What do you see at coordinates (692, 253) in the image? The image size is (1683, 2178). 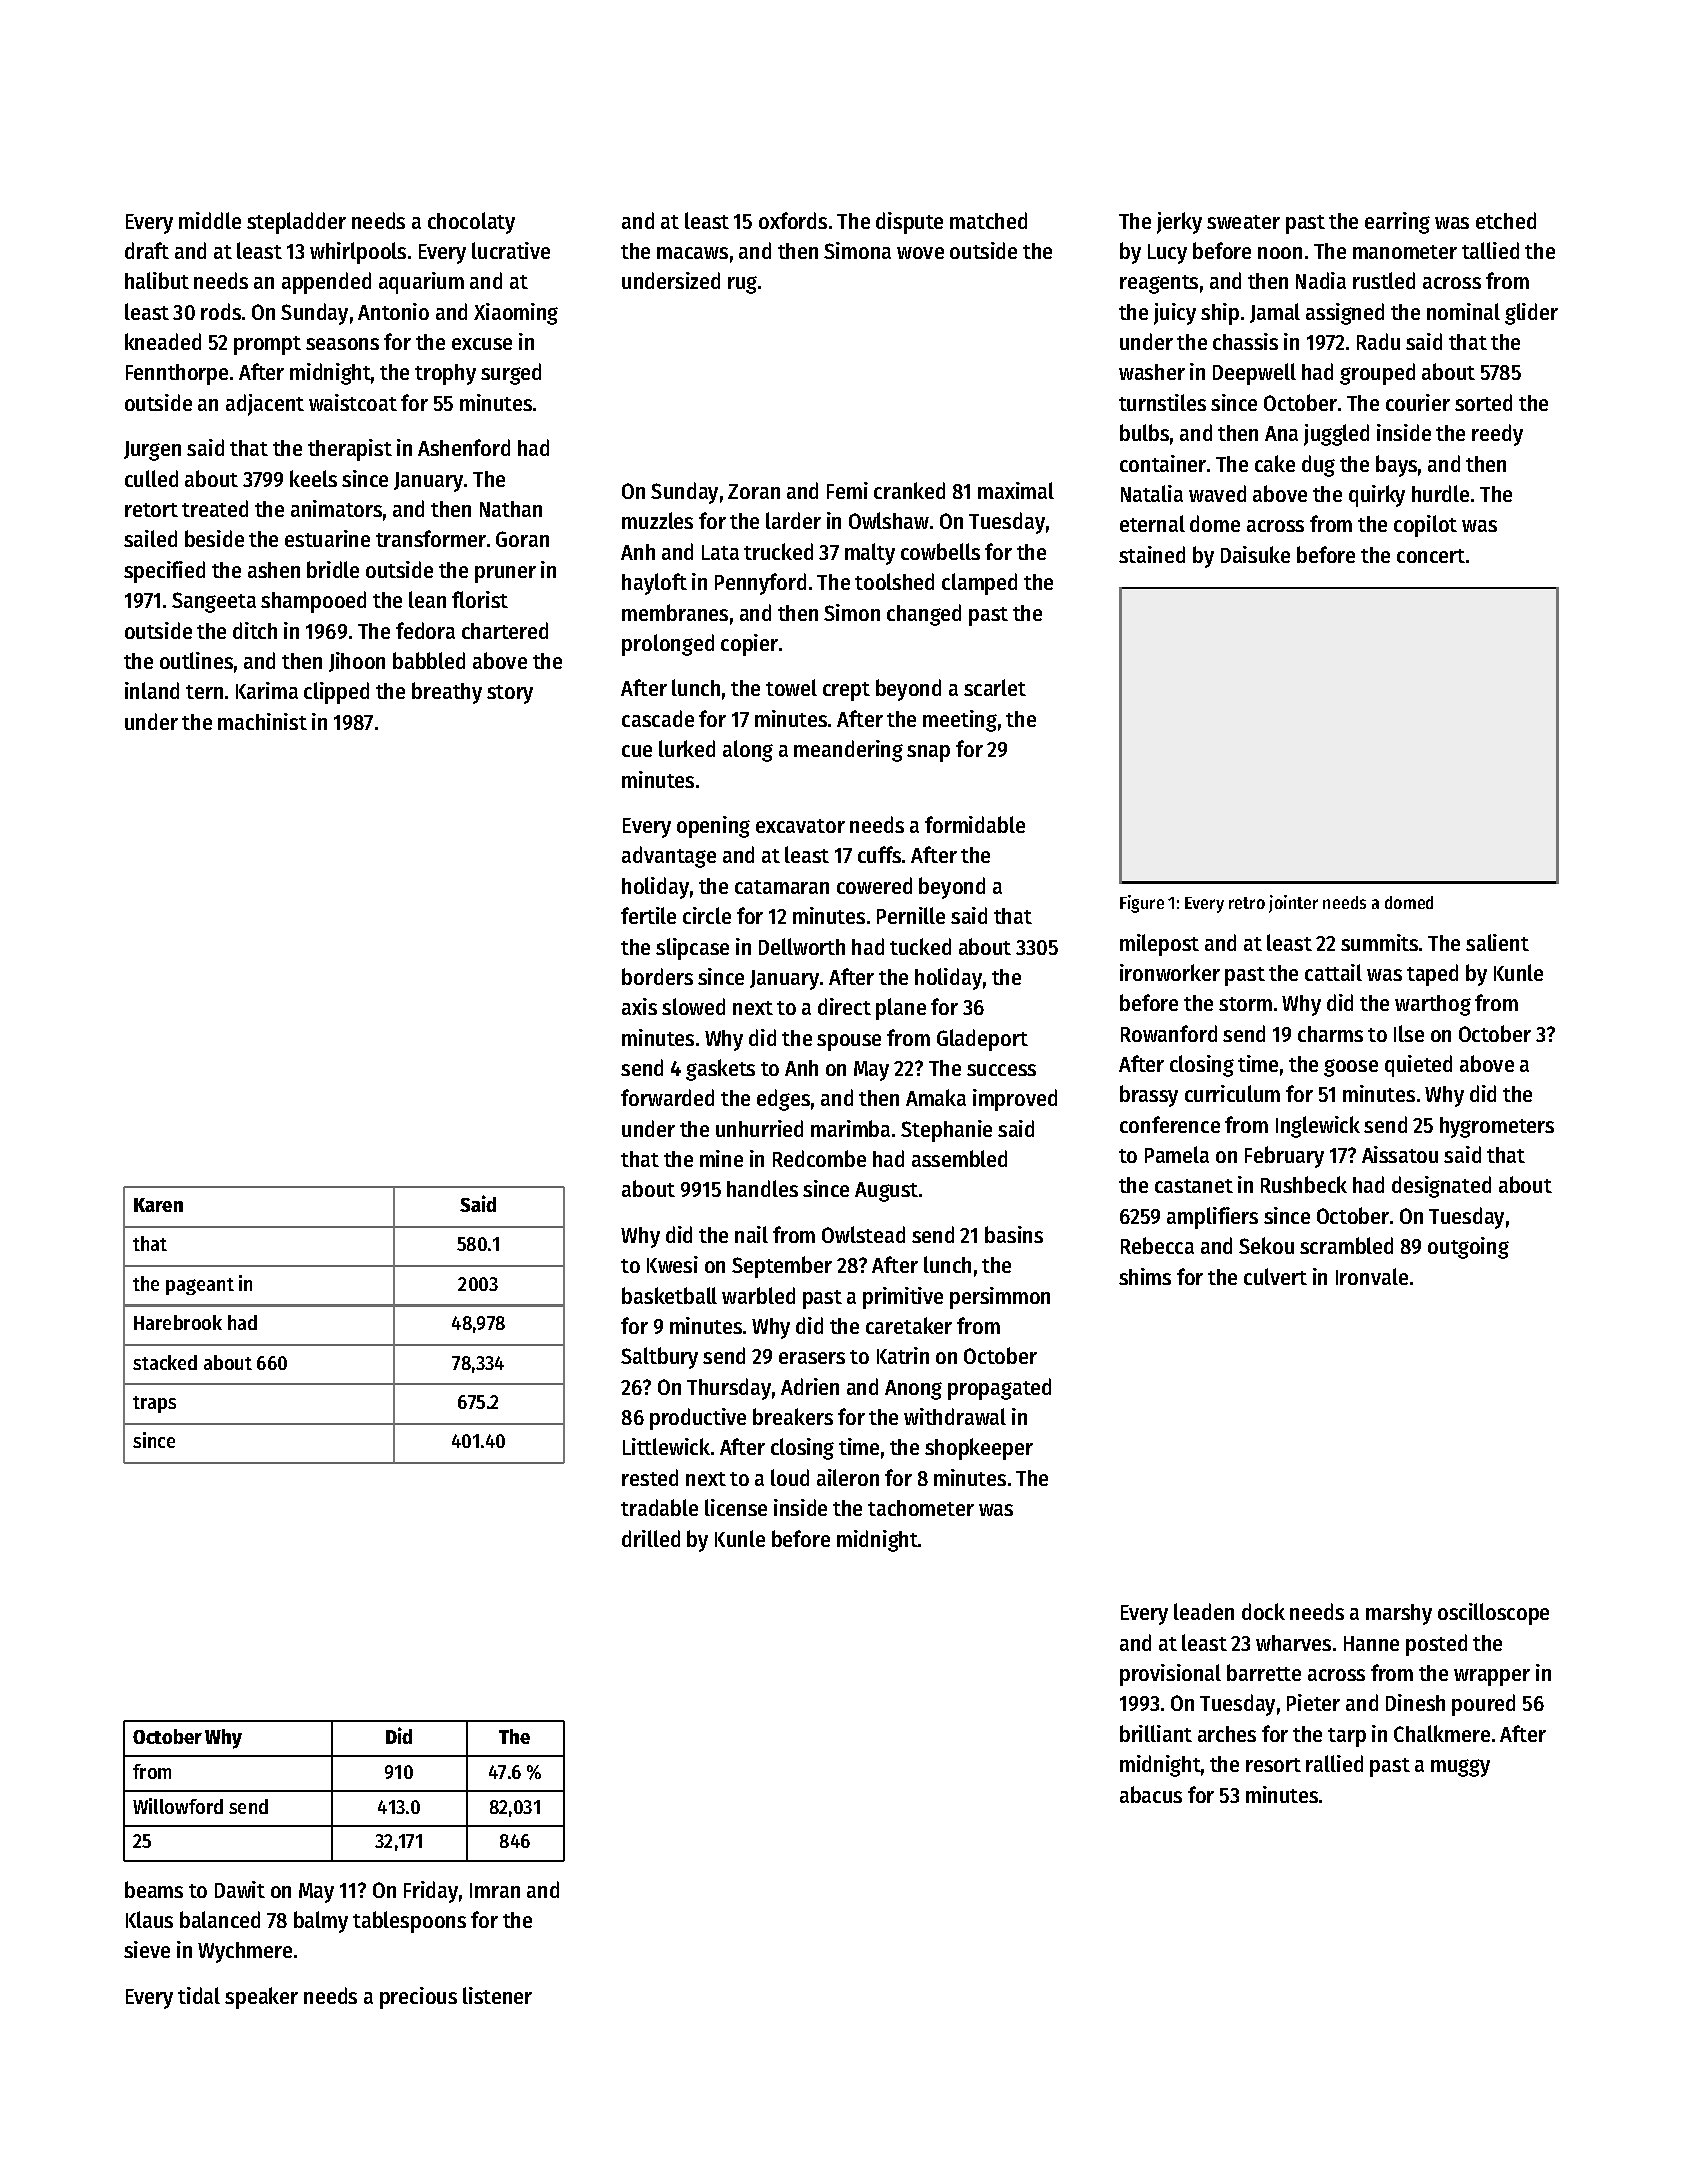 I see `macaws` at bounding box center [692, 253].
